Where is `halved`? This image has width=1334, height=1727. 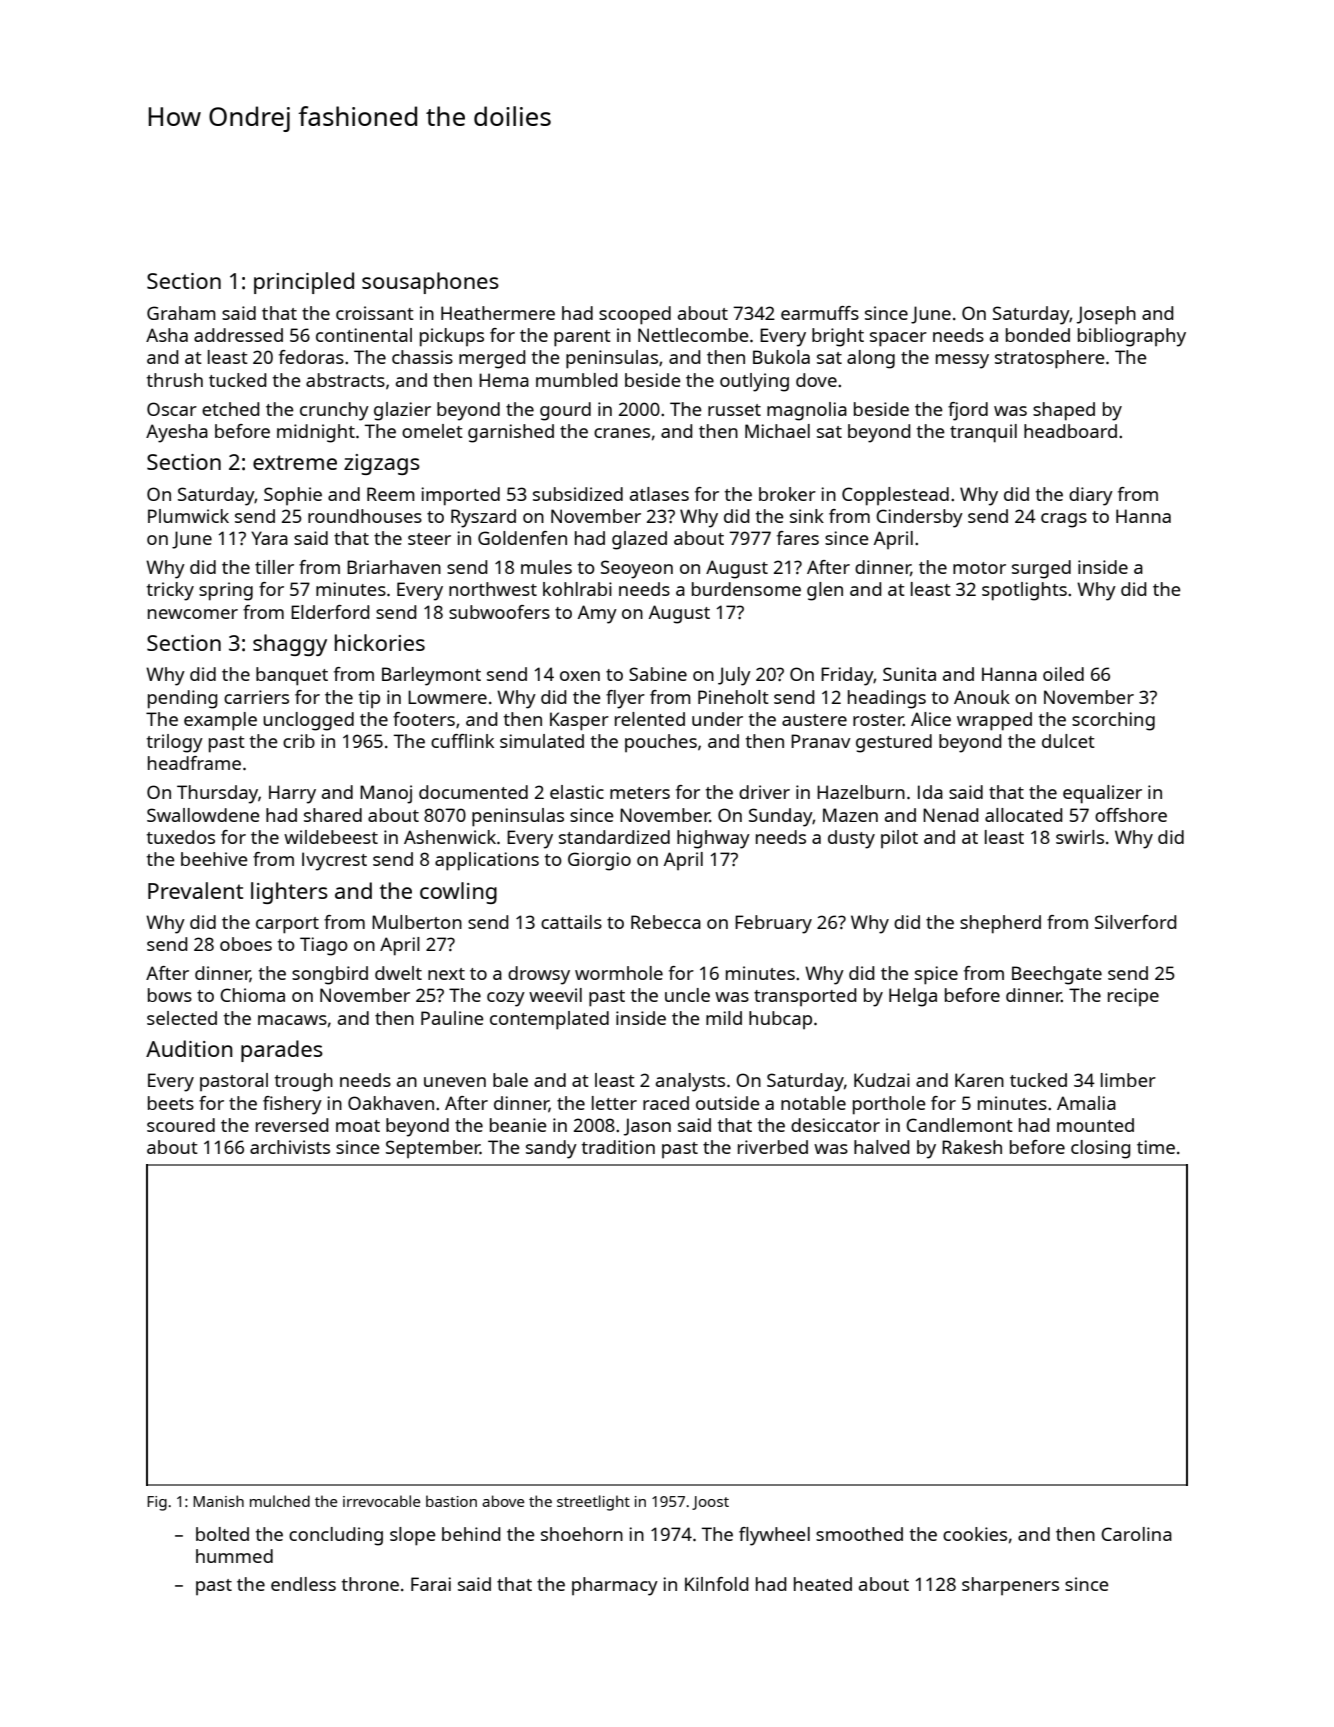 halved is located at coordinates (881, 1147).
